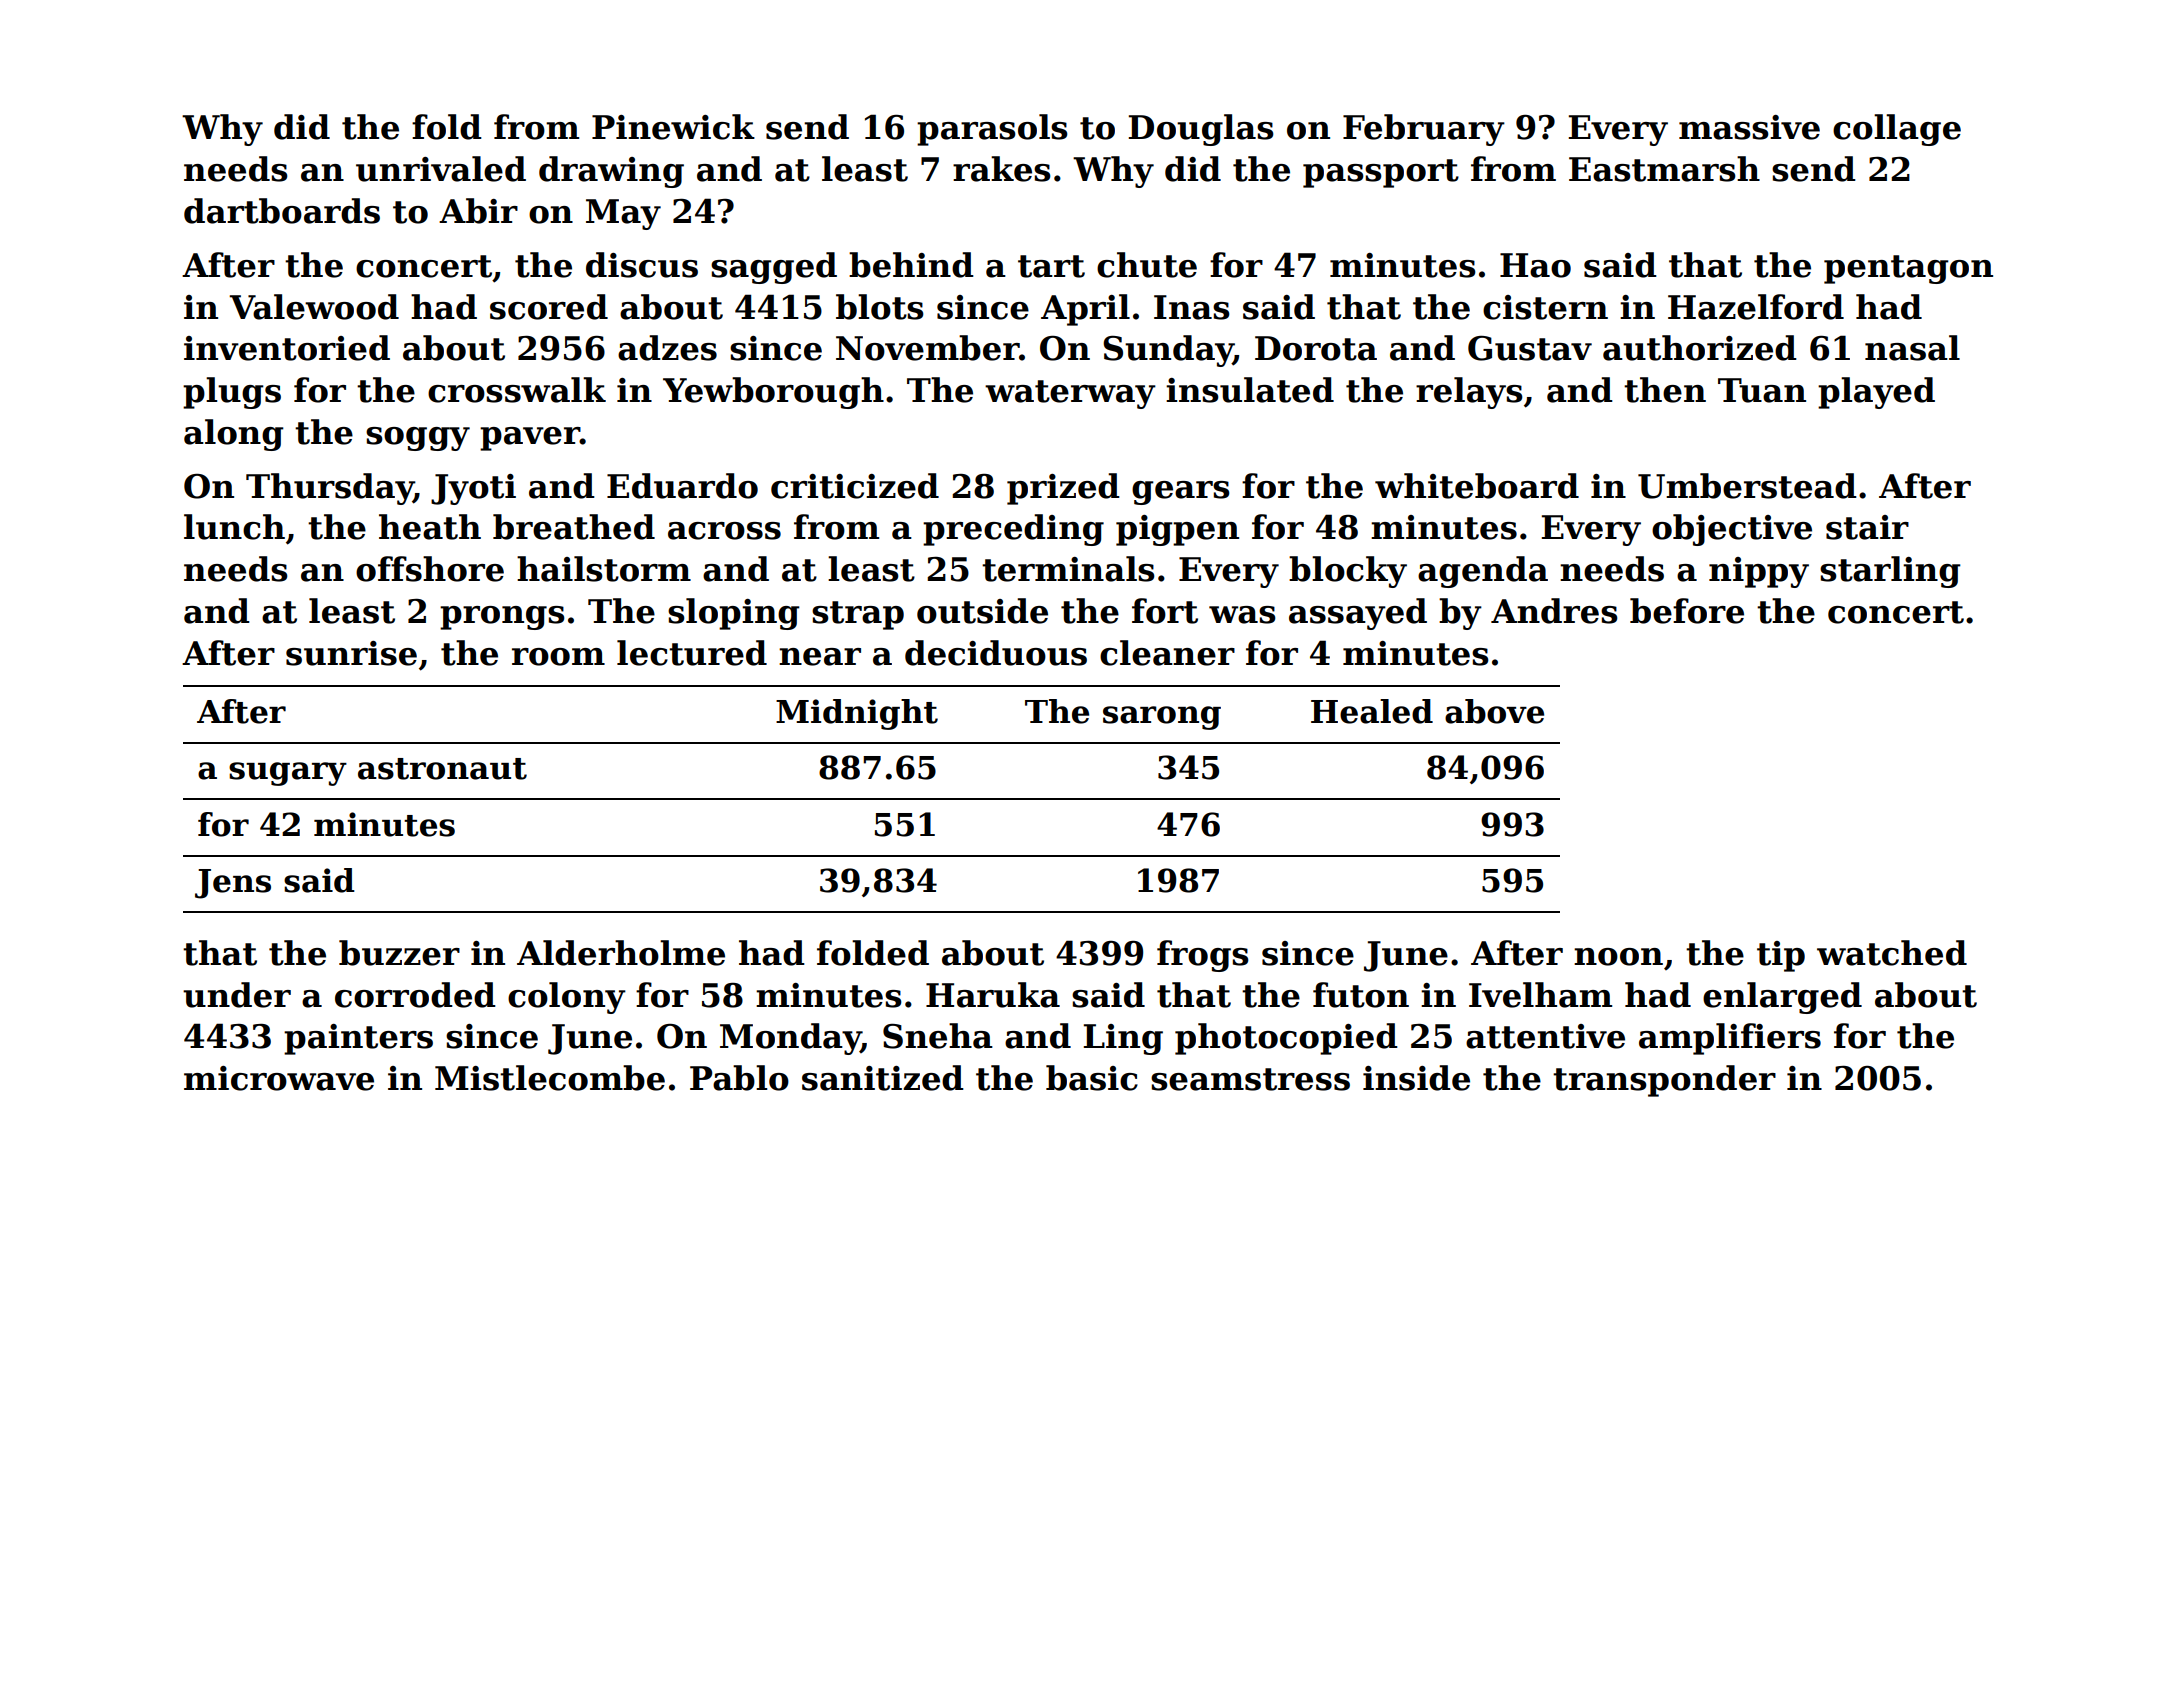 This document has height=1683, width=2178. Describe the element at coordinates (982, 611) in the document. I see `outside` at that location.
